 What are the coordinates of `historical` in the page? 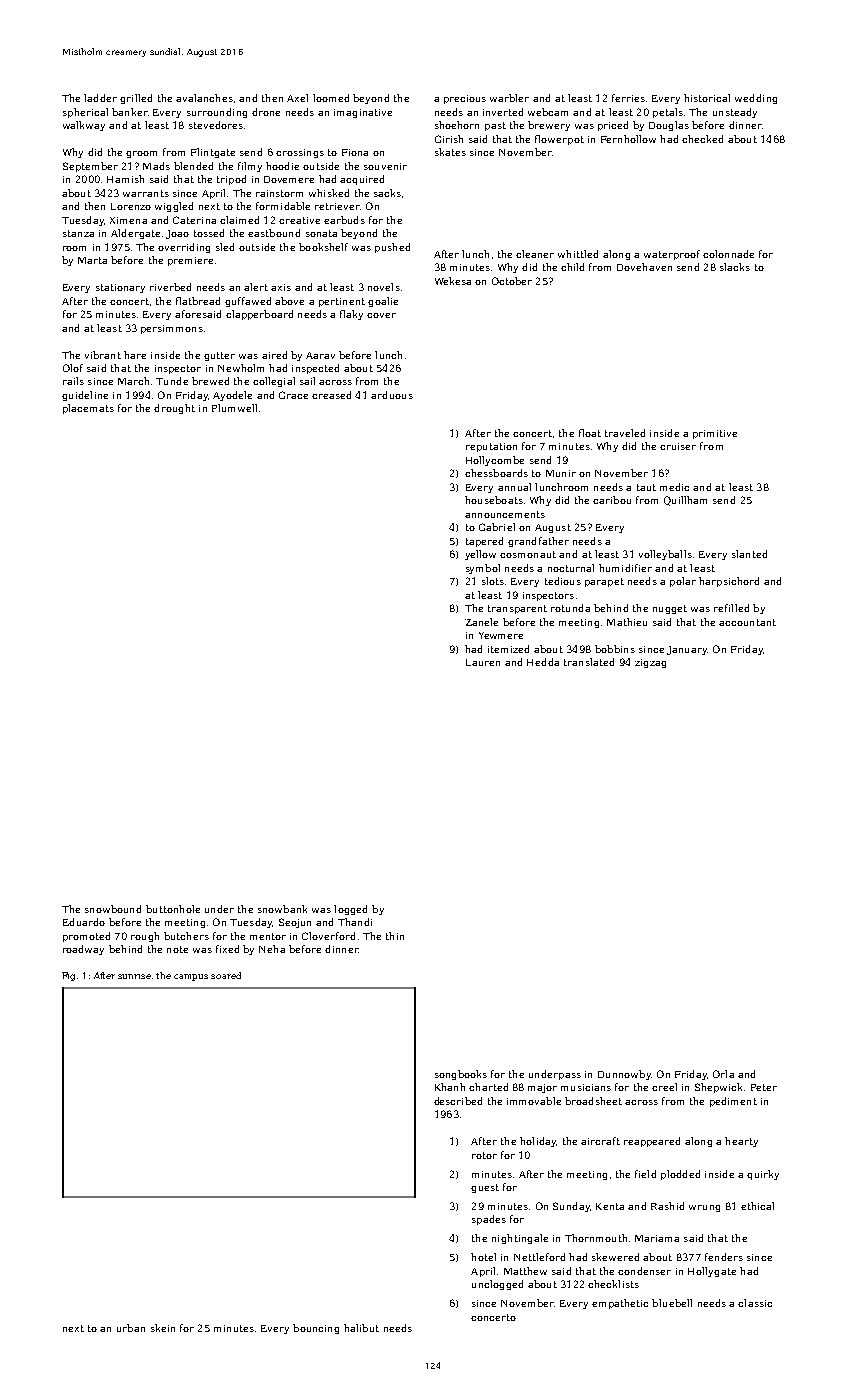 It's located at (707, 98).
